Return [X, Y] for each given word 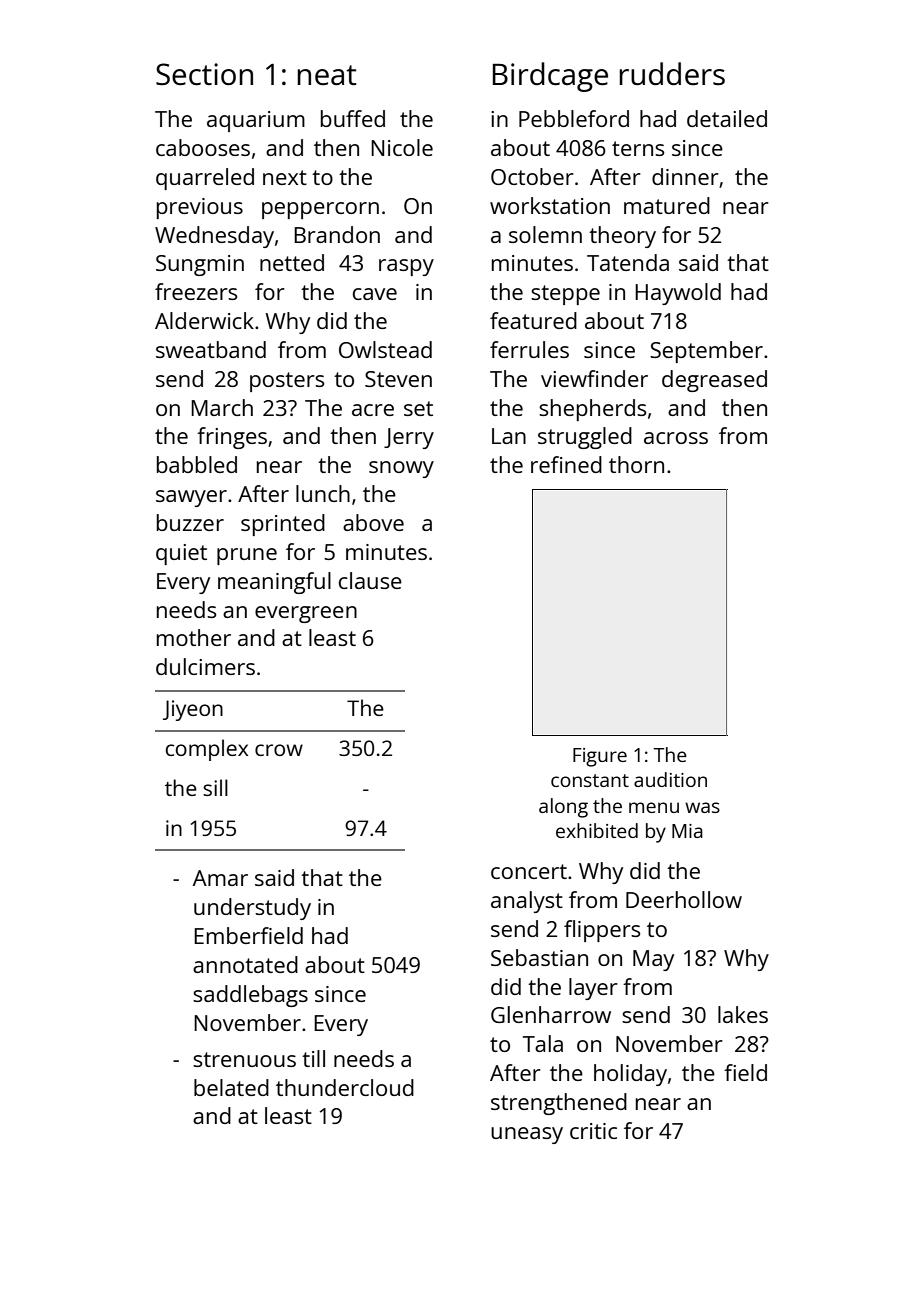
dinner [685, 176]
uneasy [527, 1135]
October [532, 176]
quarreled [205, 179]
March [222, 407]
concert [529, 871]
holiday [630, 1075]
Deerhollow [684, 899]
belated [231, 1087]
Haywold [678, 294]
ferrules [529, 349]
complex [207, 750]
